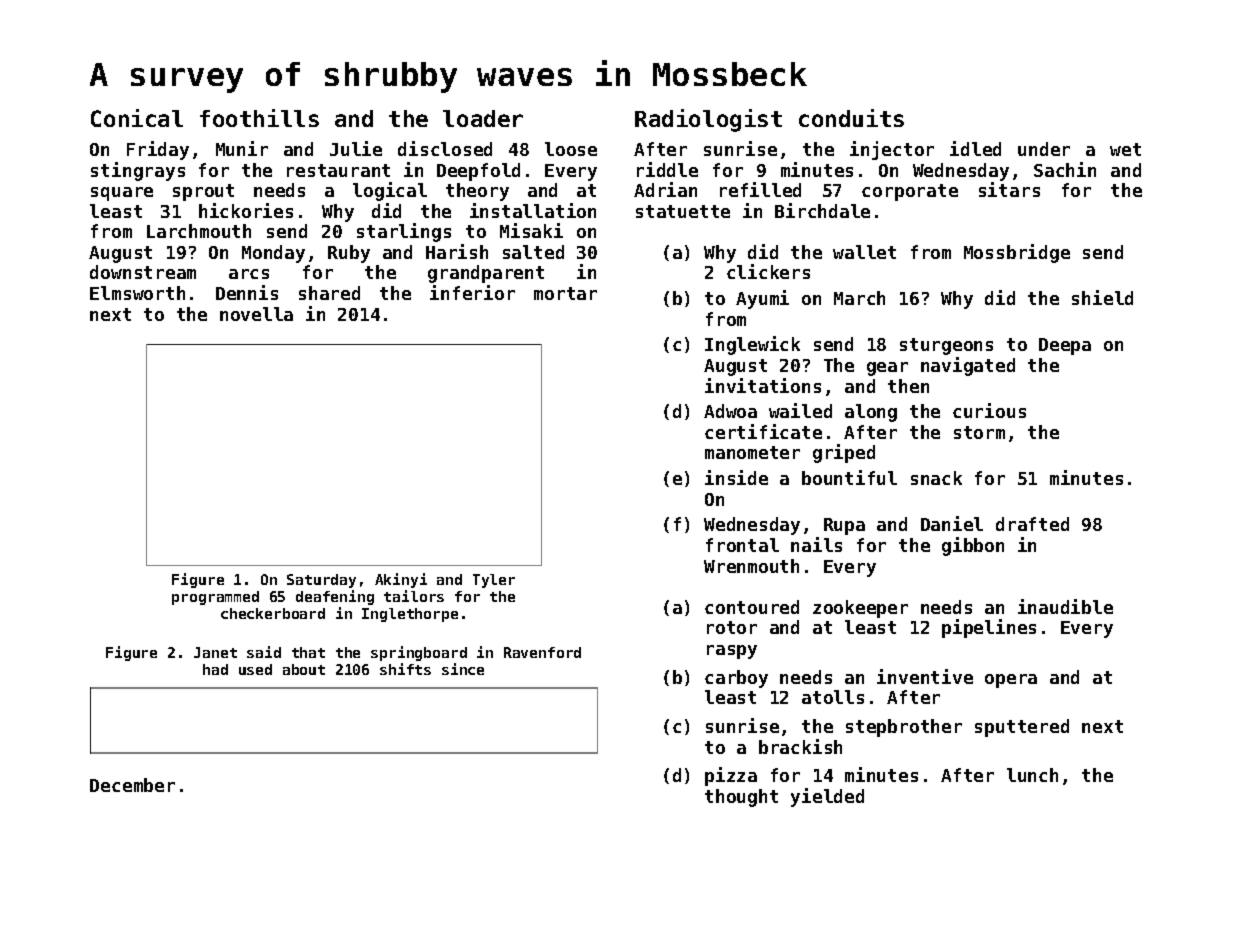 The height and width of the page is (952, 1233). What do you see at coordinates (892, 150) in the page?
I see `injector` at bounding box center [892, 150].
